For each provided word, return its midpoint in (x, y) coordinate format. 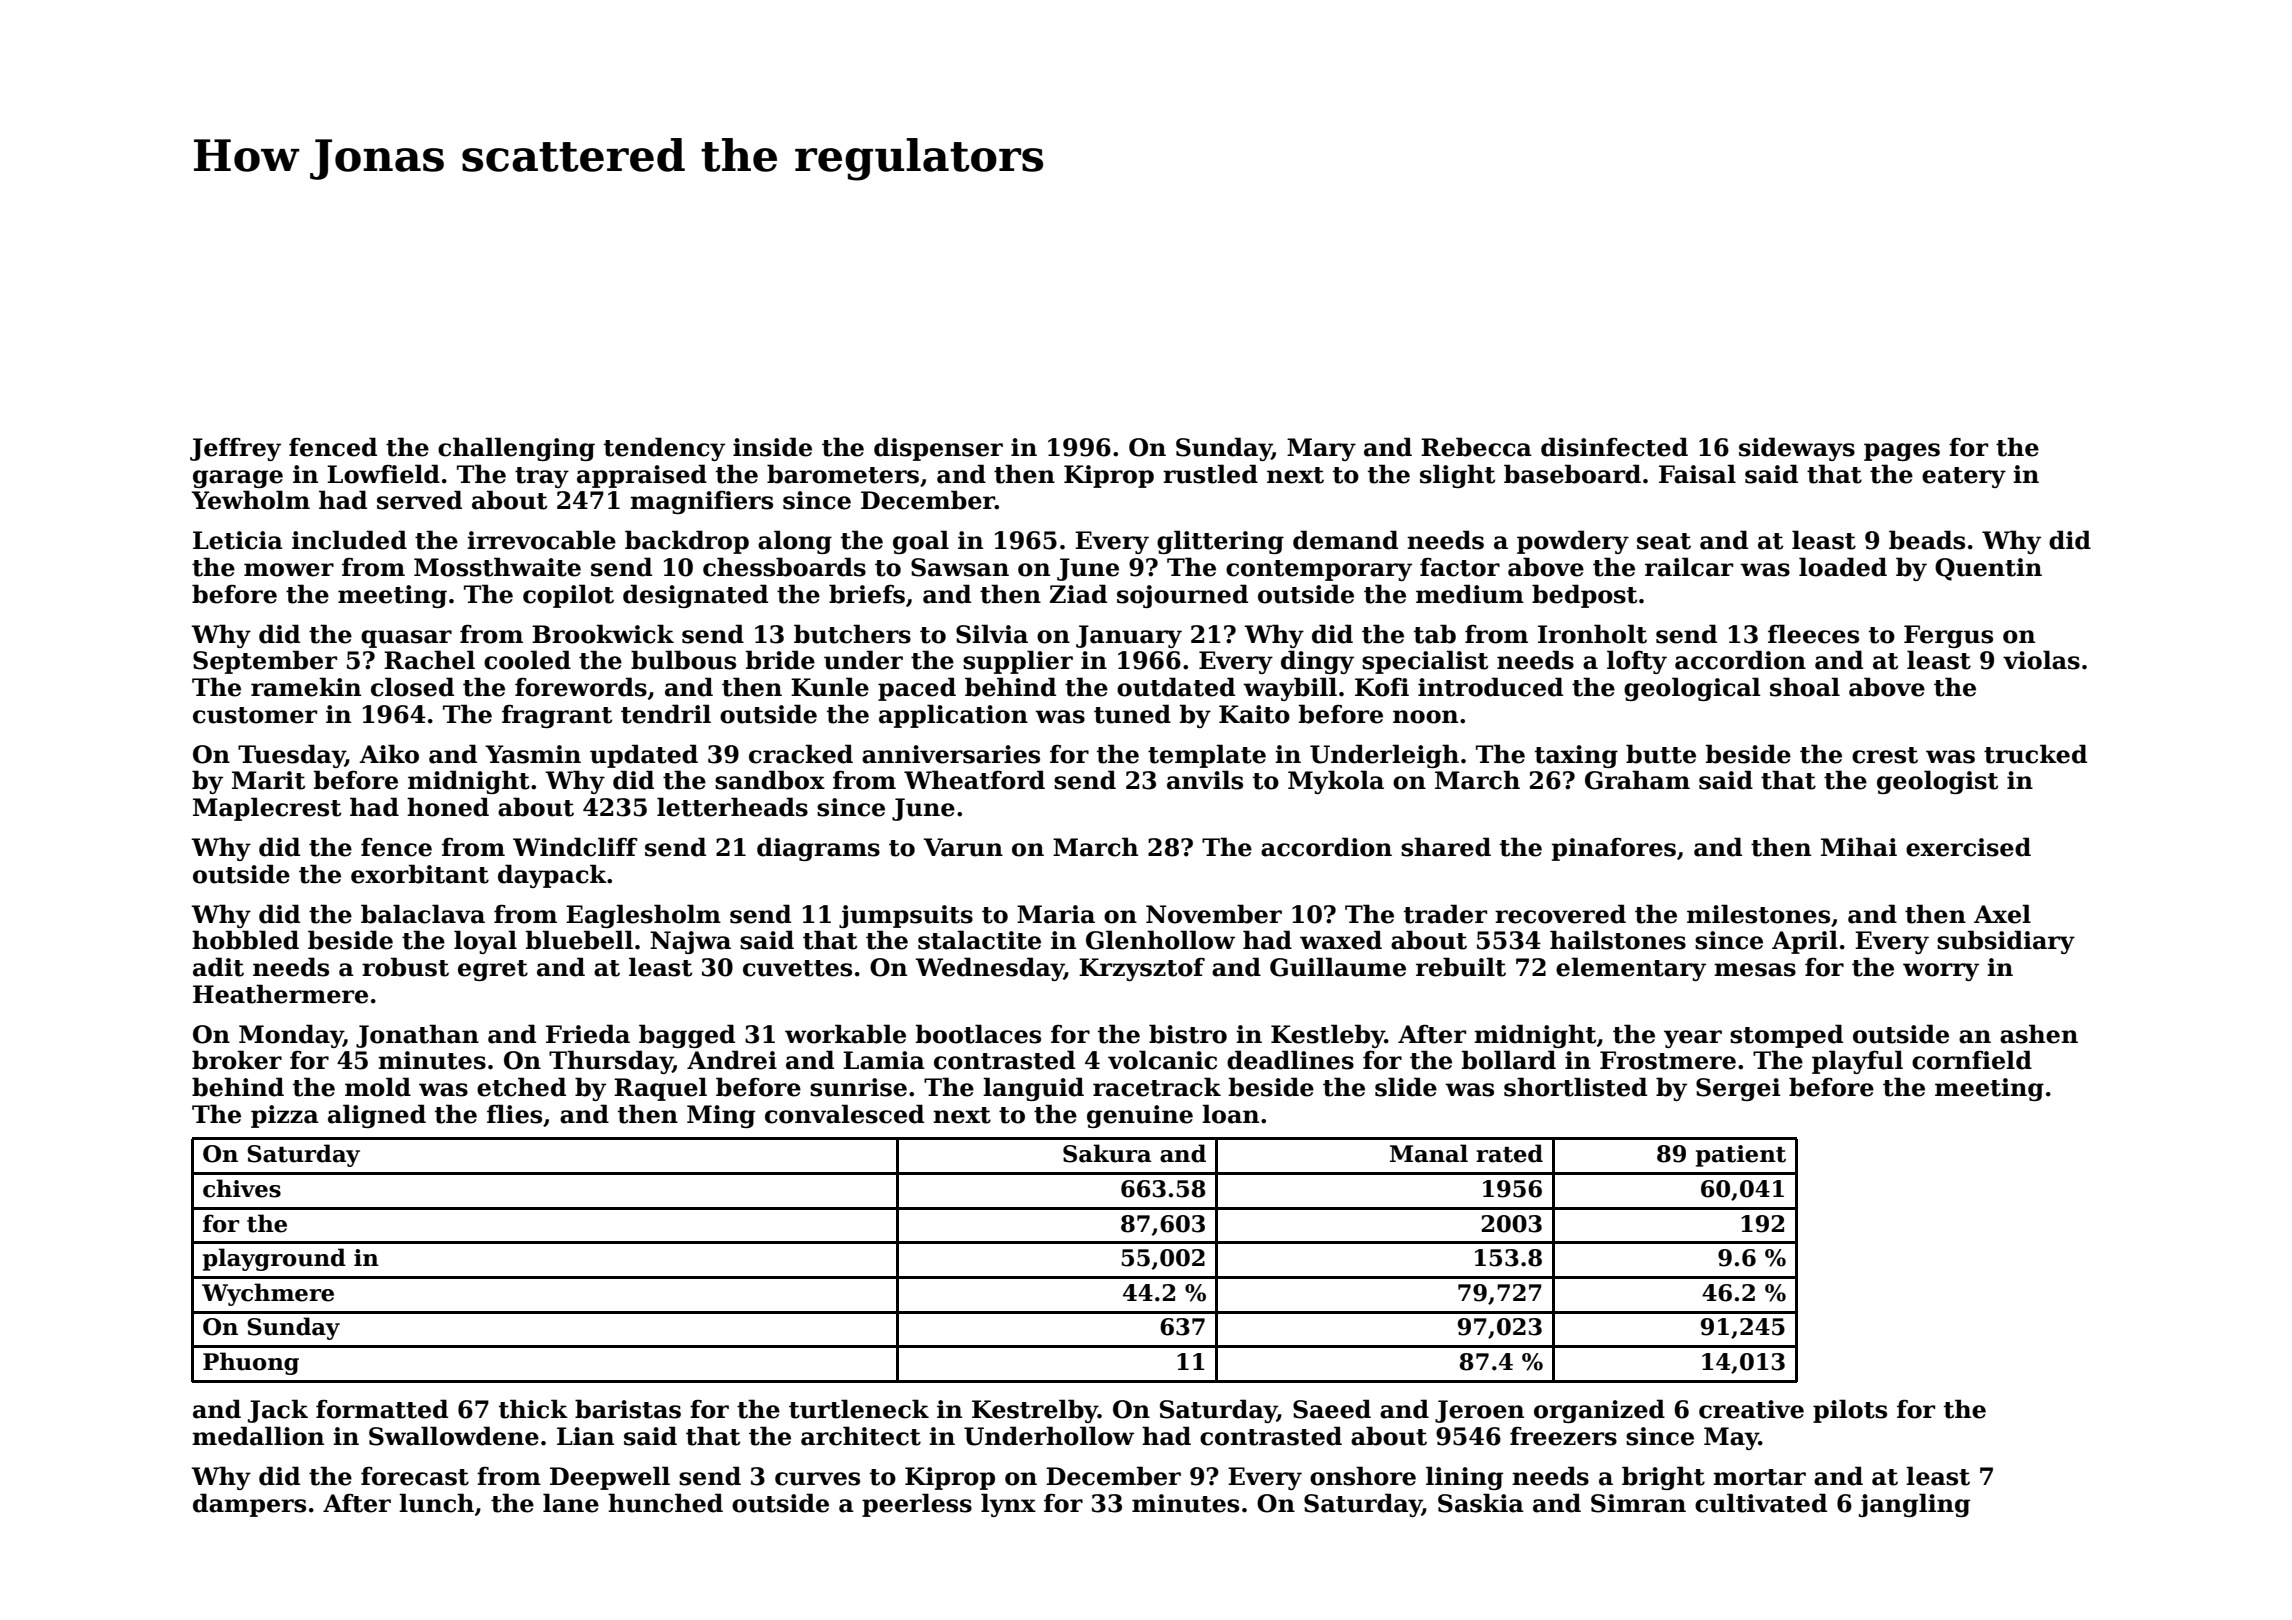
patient (1741, 1156)
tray (542, 477)
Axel (2002, 914)
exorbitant (420, 874)
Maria (1056, 914)
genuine (1140, 1116)
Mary (1321, 449)
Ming (721, 1116)
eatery (1964, 477)
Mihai (1859, 847)
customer (255, 715)
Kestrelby (1035, 1411)
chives (242, 1188)
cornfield (1972, 1060)
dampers (249, 1505)
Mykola (1336, 782)
